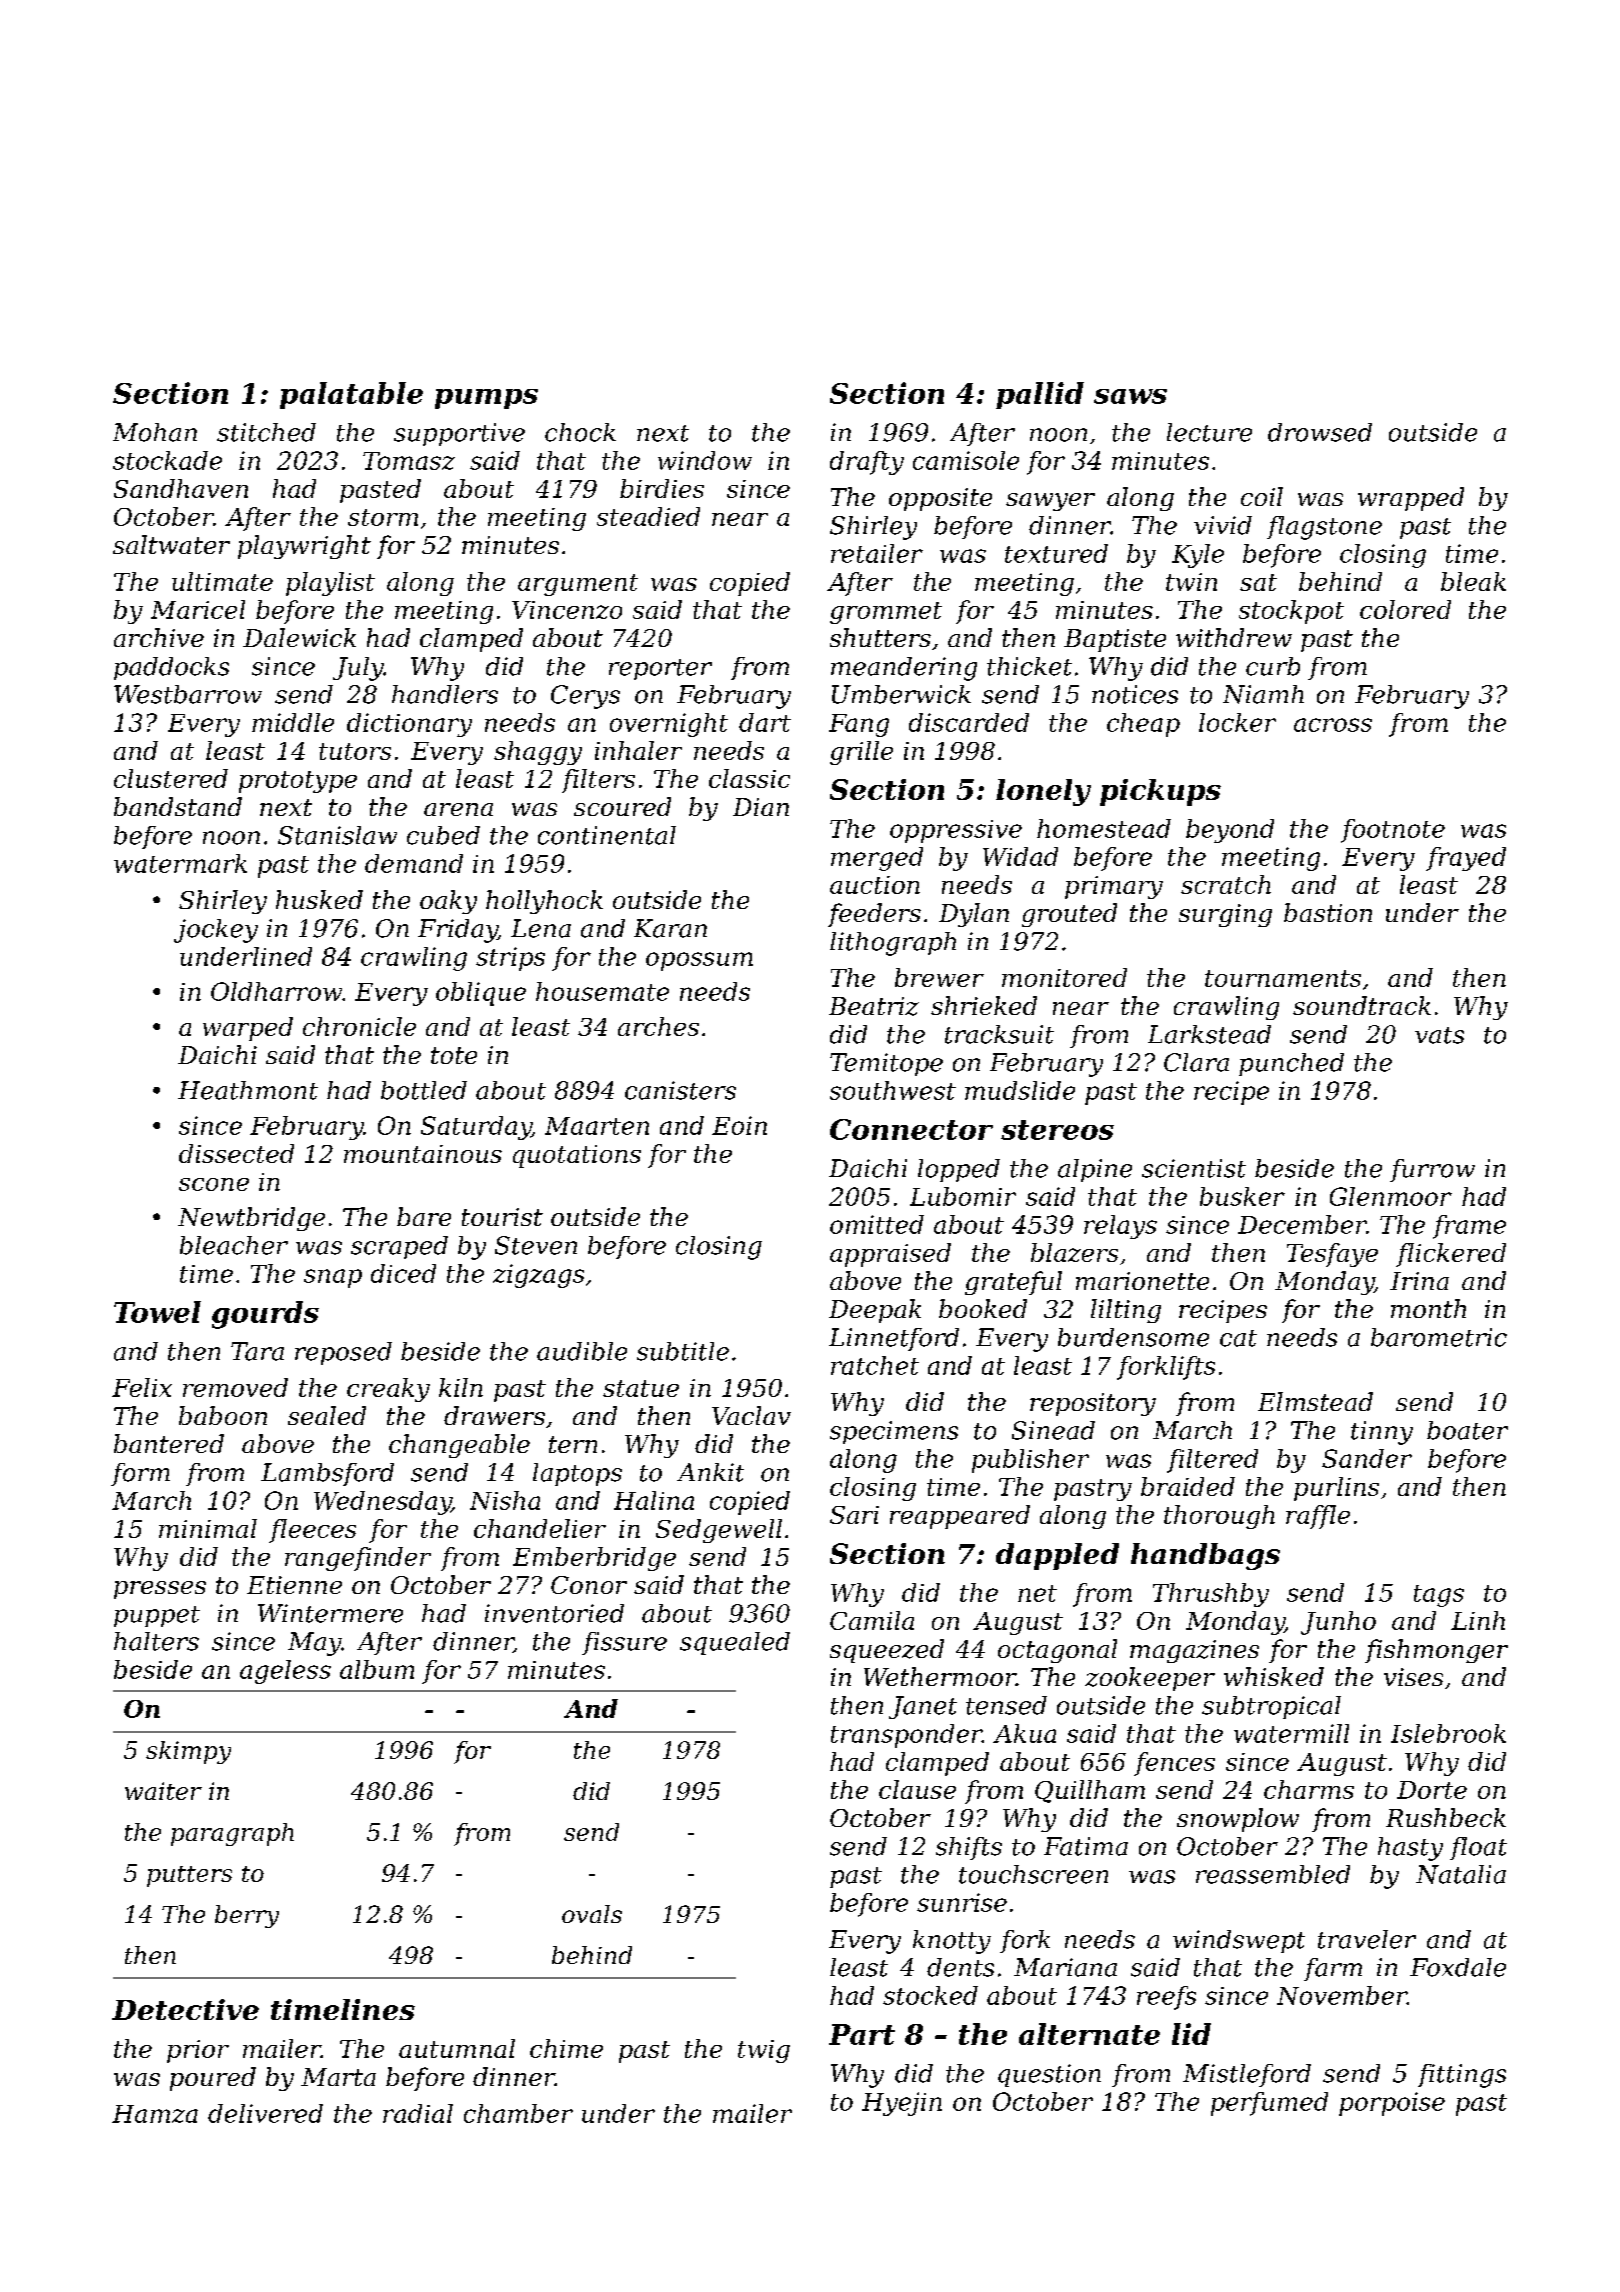  I want to click on warped, so click(248, 1029).
